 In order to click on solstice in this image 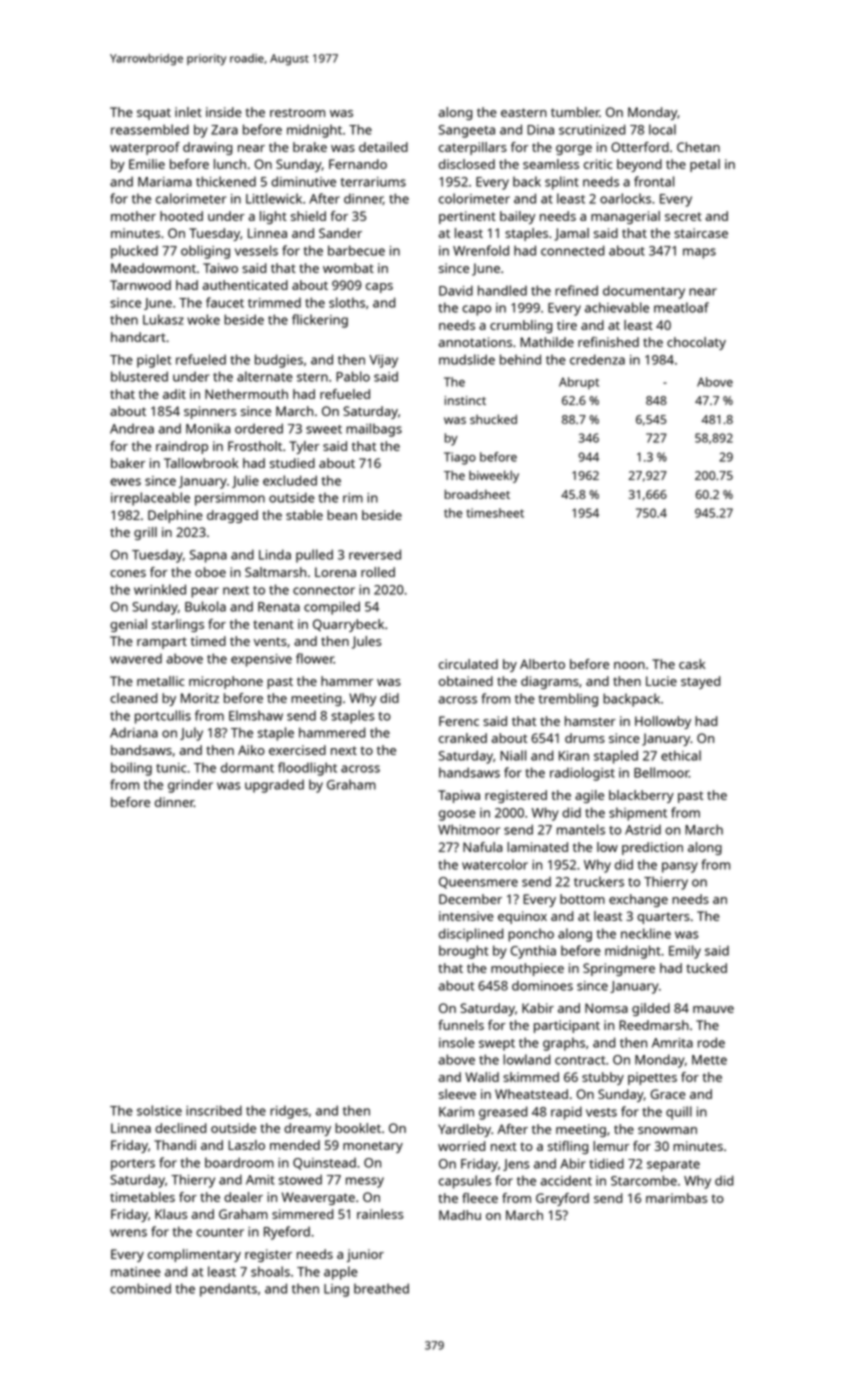, I will do `click(159, 1110)`.
